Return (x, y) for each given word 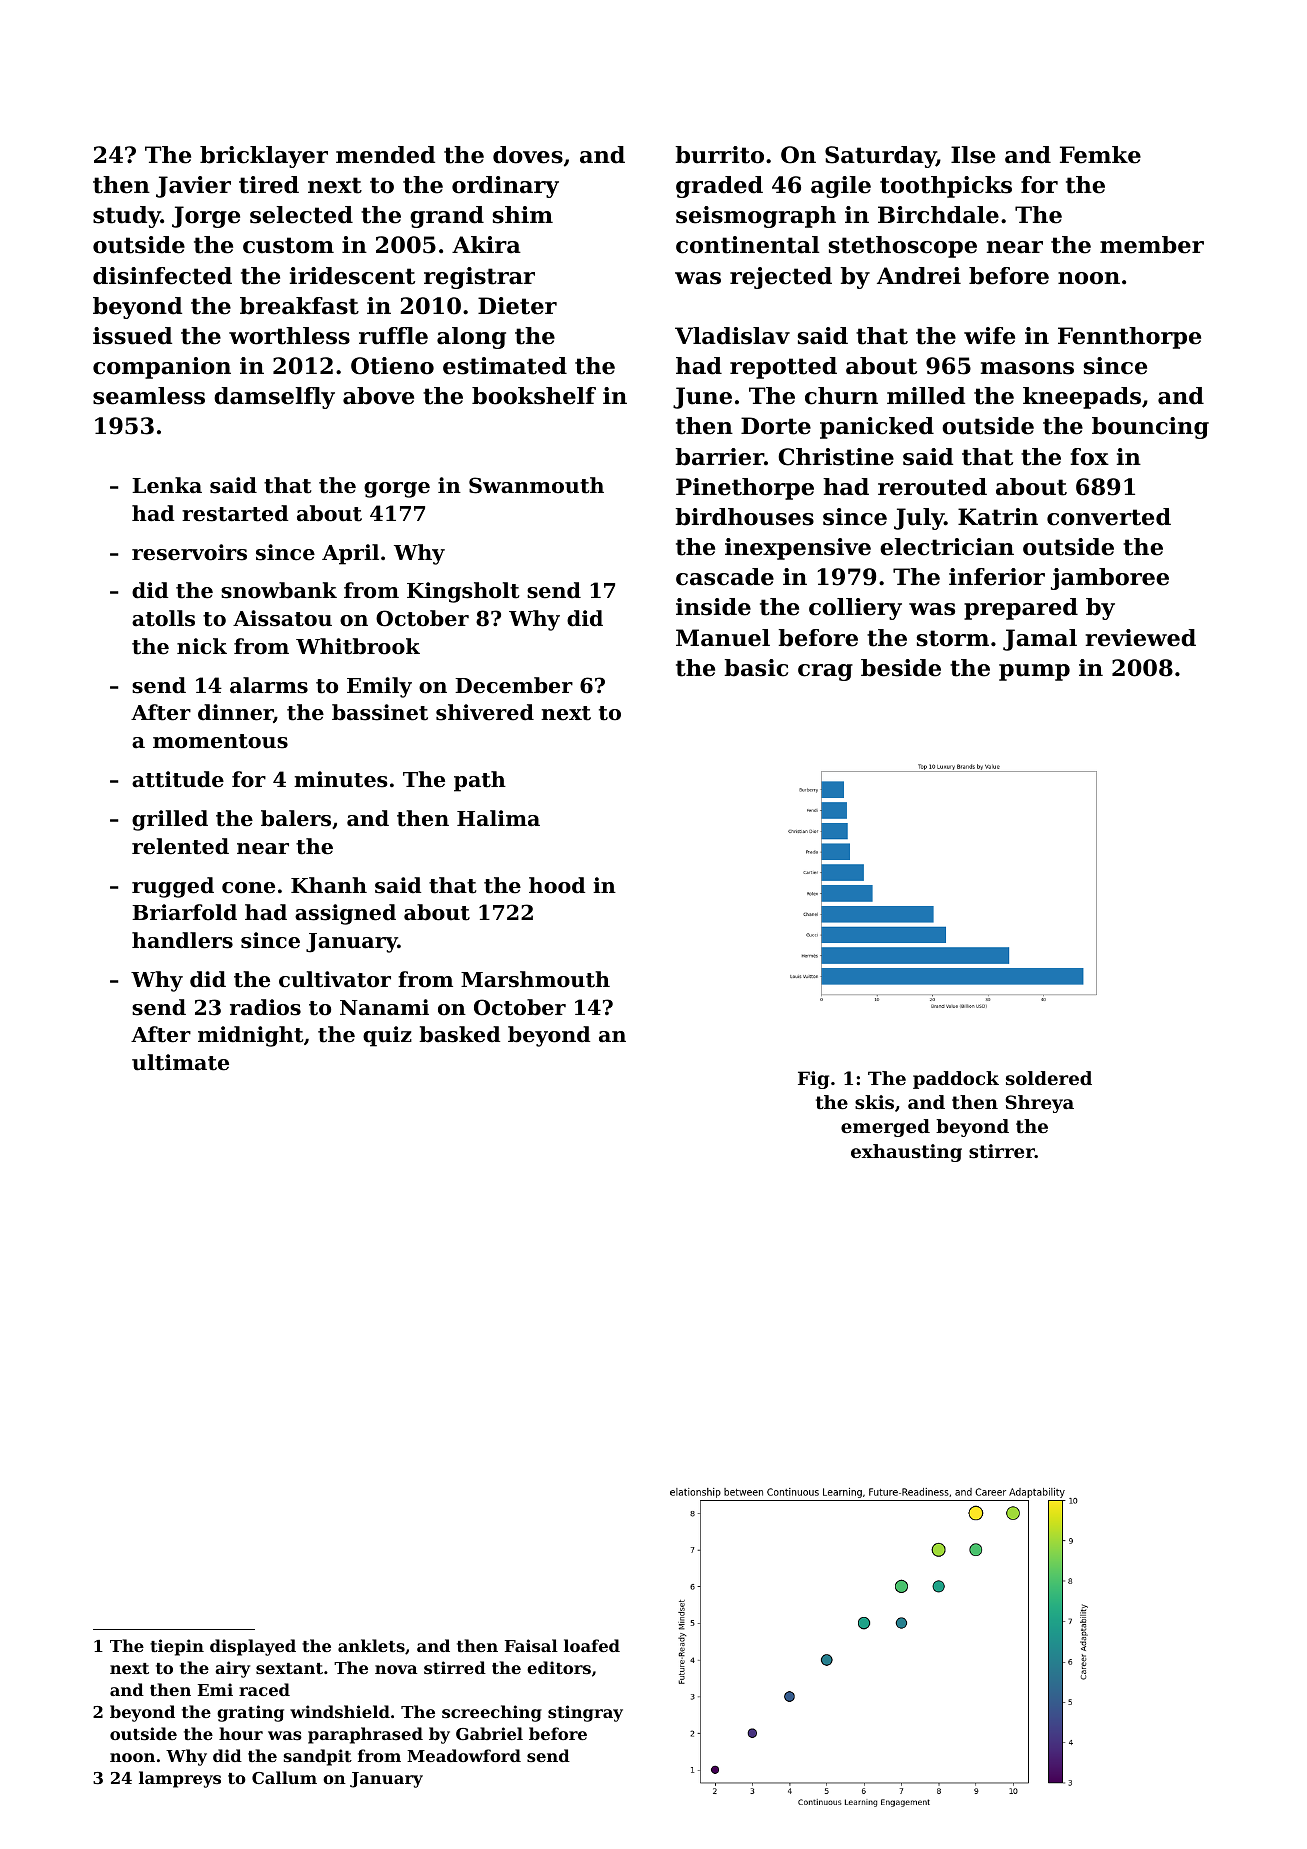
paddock (956, 1080)
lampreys (180, 1779)
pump (1034, 672)
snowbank (279, 590)
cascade (725, 577)
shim (522, 215)
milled (926, 396)
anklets (371, 1645)
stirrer (1002, 1151)
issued (132, 336)
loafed (592, 1645)
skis (874, 1102)
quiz (387, 1036)
